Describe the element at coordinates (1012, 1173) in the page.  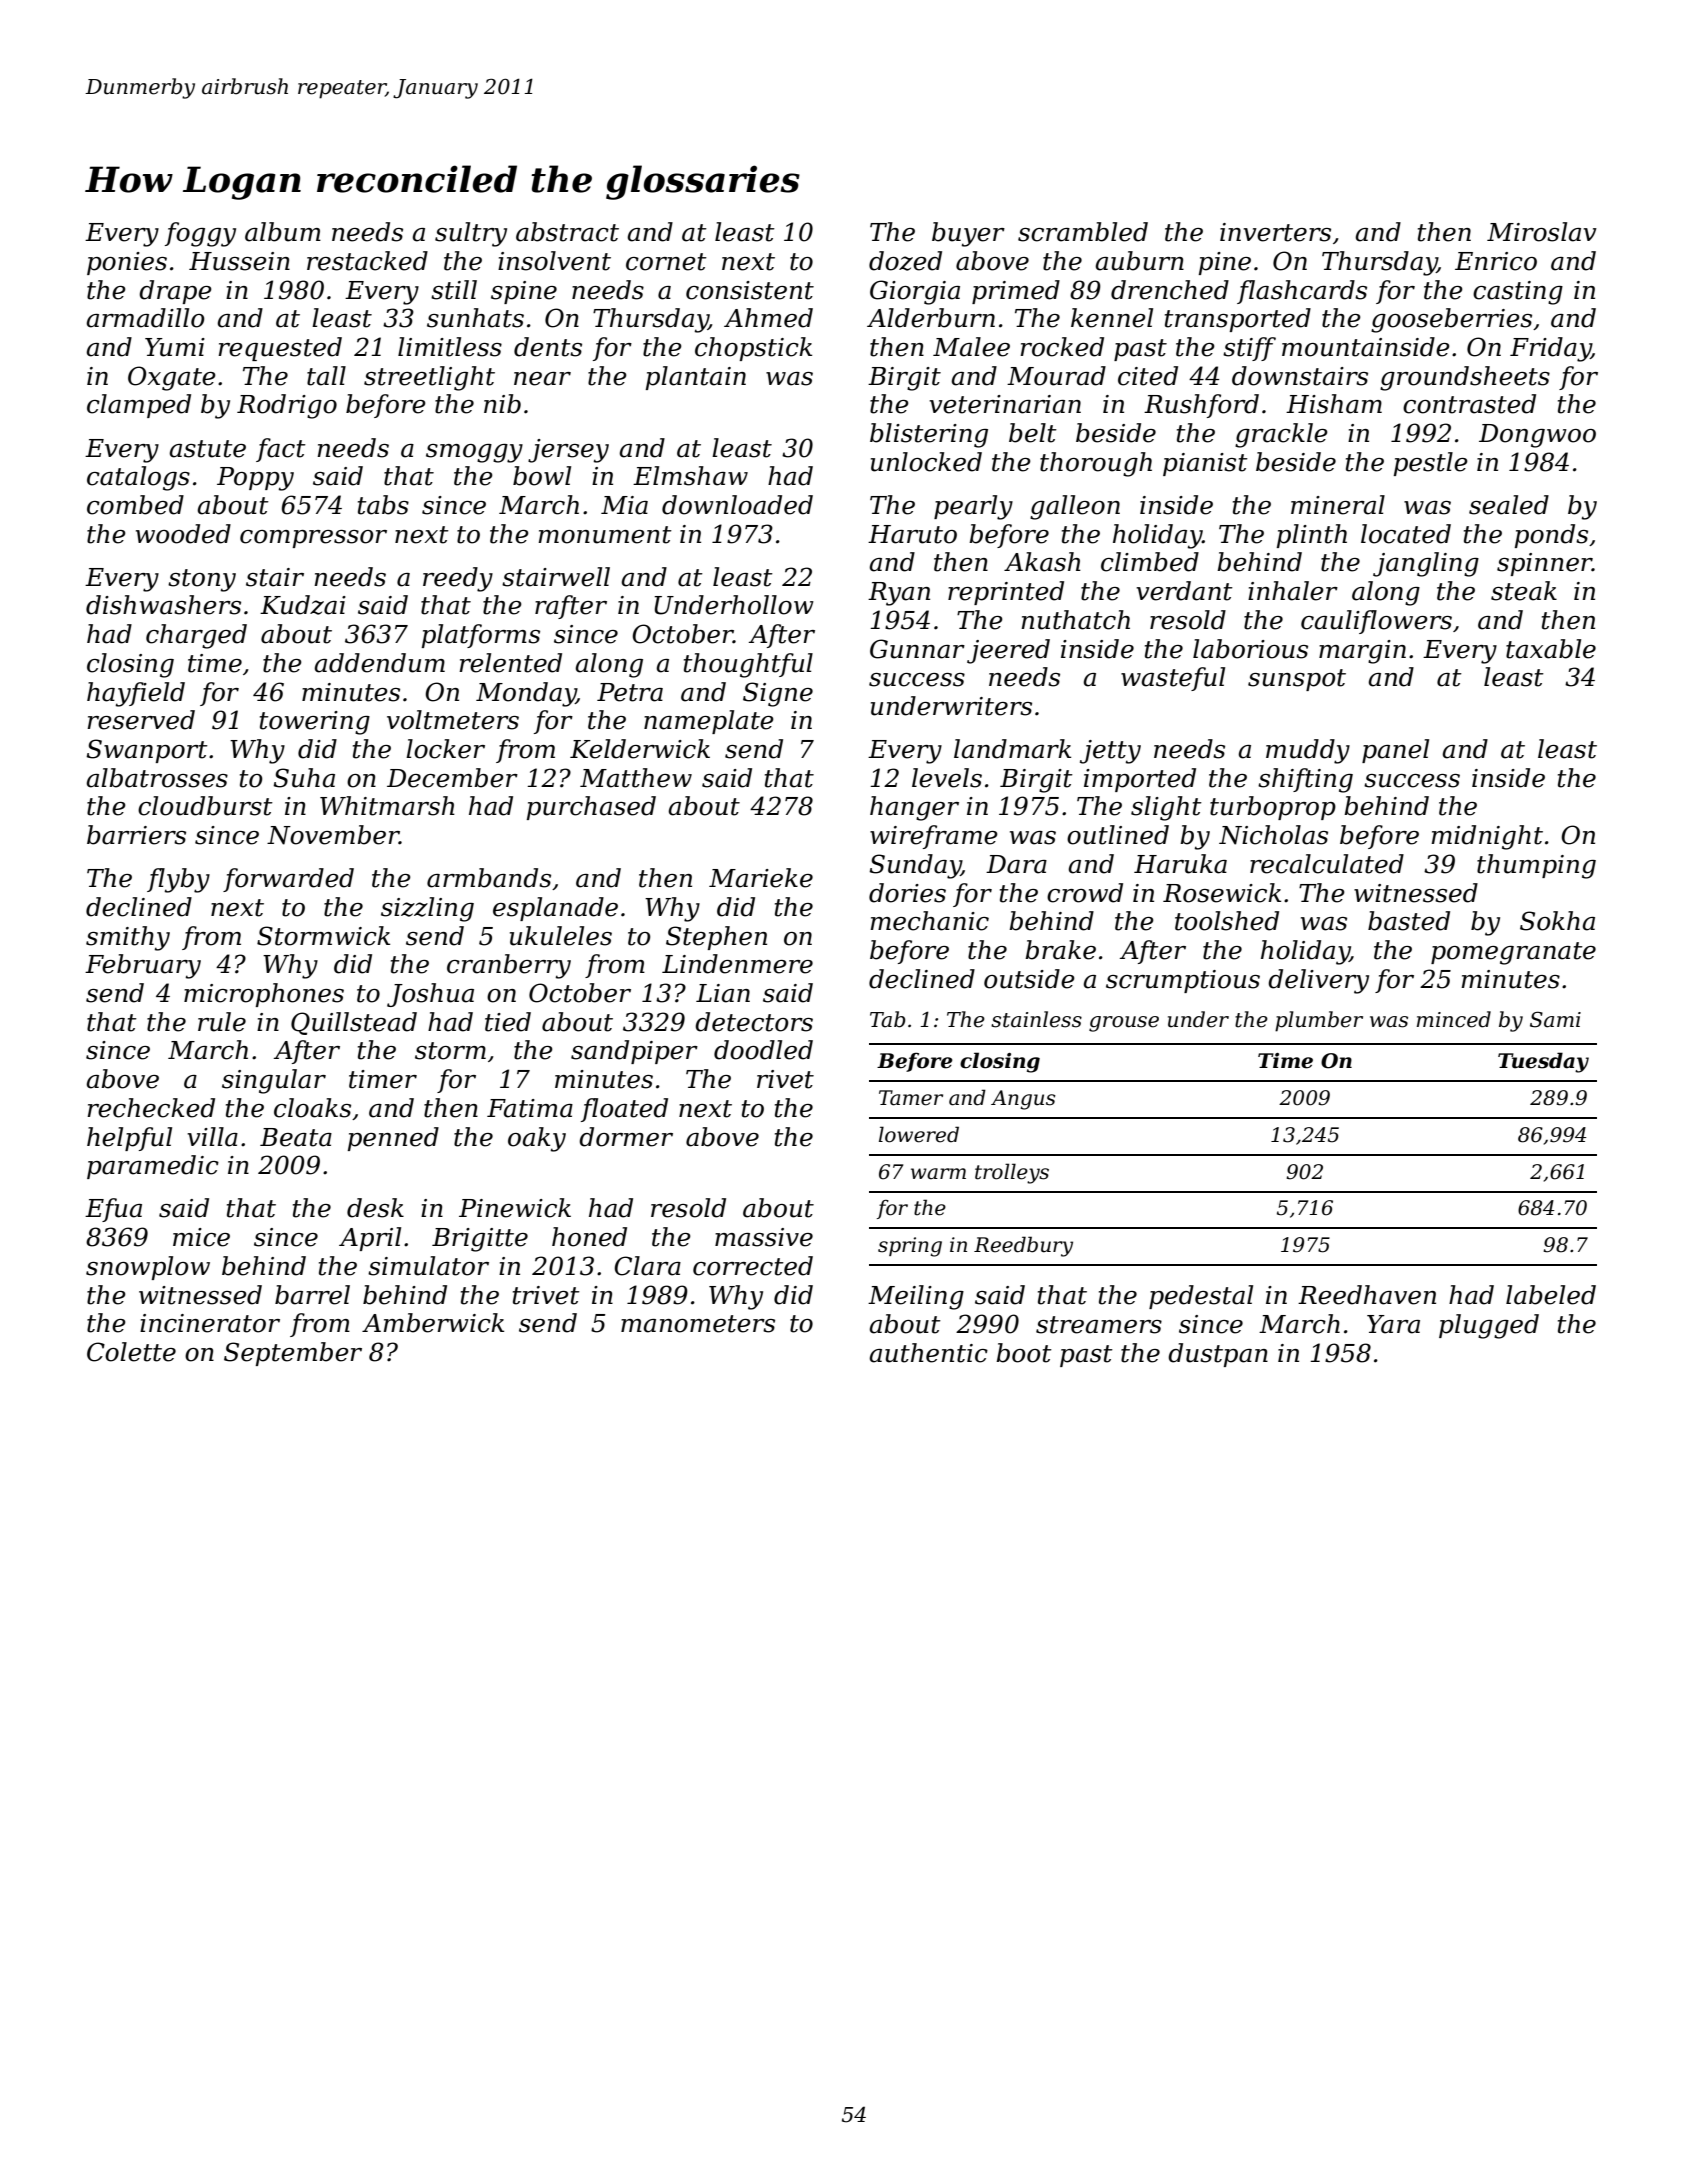
I see `trolleys` at that location.
